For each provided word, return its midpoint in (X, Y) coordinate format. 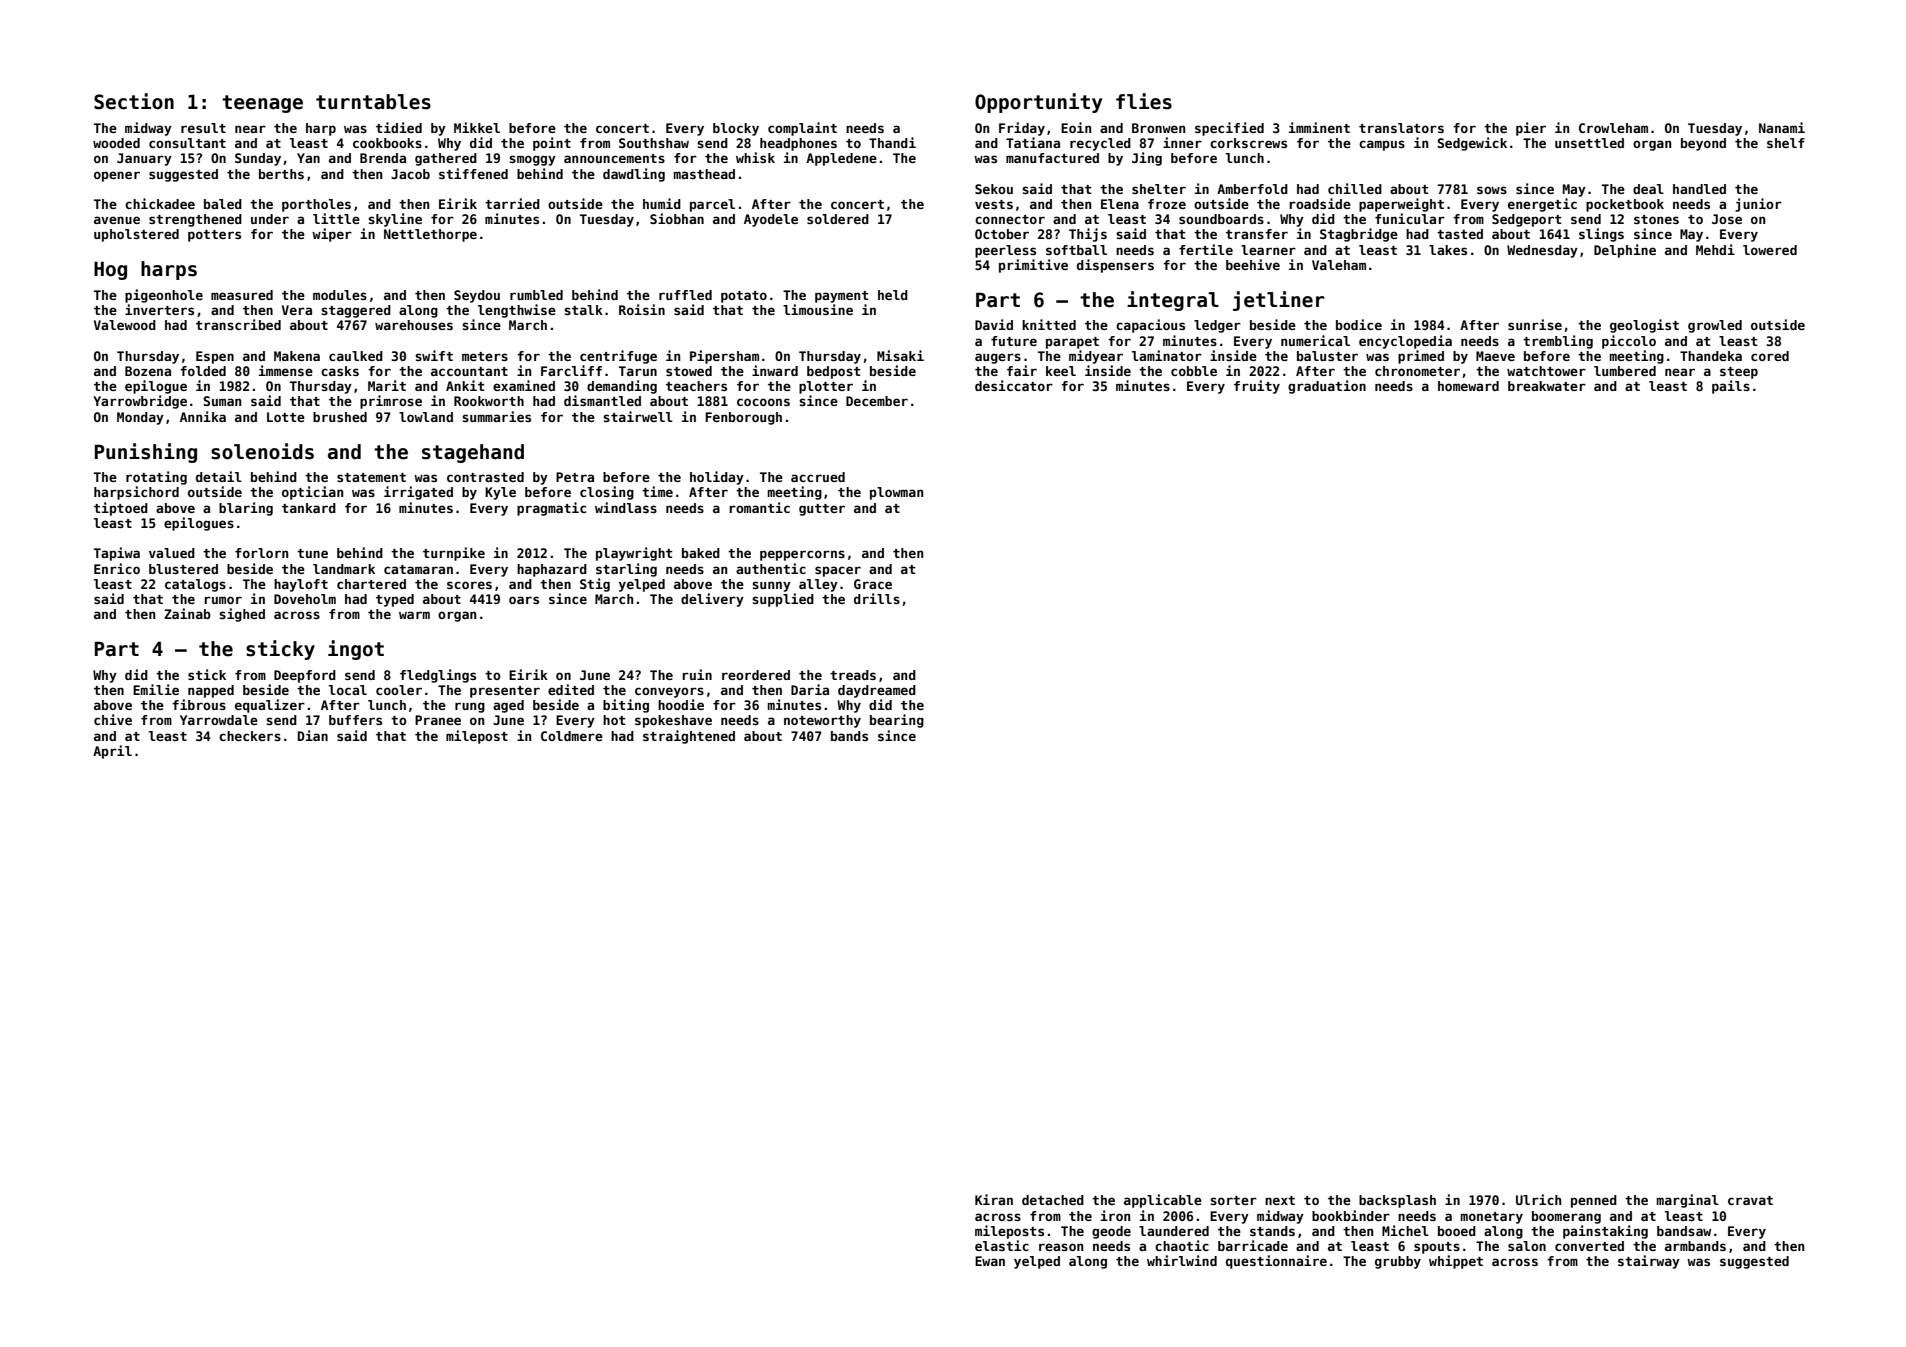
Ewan (990, 1261)
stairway (1649, 1262)
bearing (897, 721)
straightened (689, 737)
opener (117, 176)
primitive (1033, 266)
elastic (1002, 1245)
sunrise (1535, 324)
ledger (1217, 326)
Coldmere (572, 736)
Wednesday (1542, 251)
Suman (222, 401)
